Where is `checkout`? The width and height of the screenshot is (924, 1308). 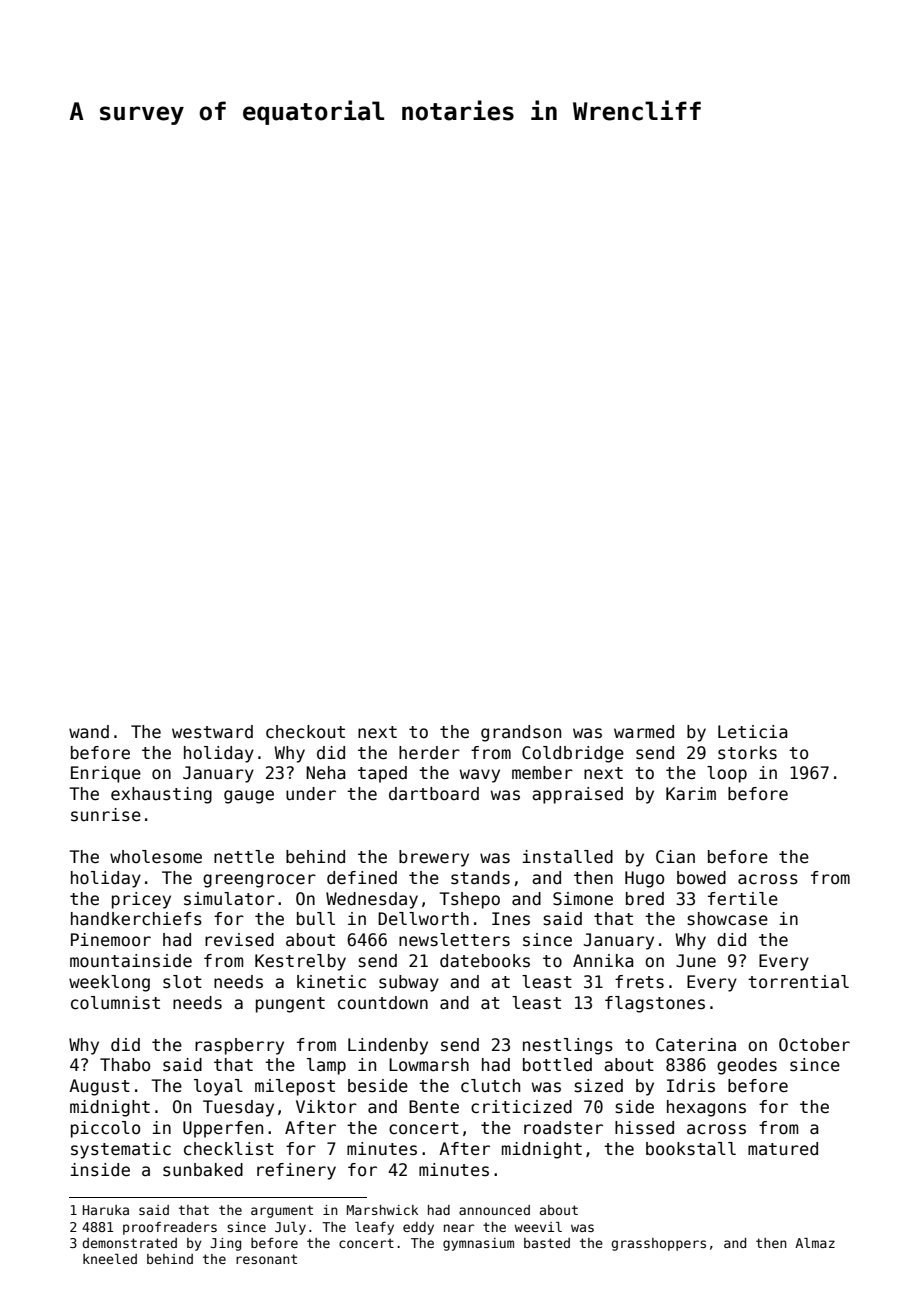 checkout is located at coordinates (305, 732).
